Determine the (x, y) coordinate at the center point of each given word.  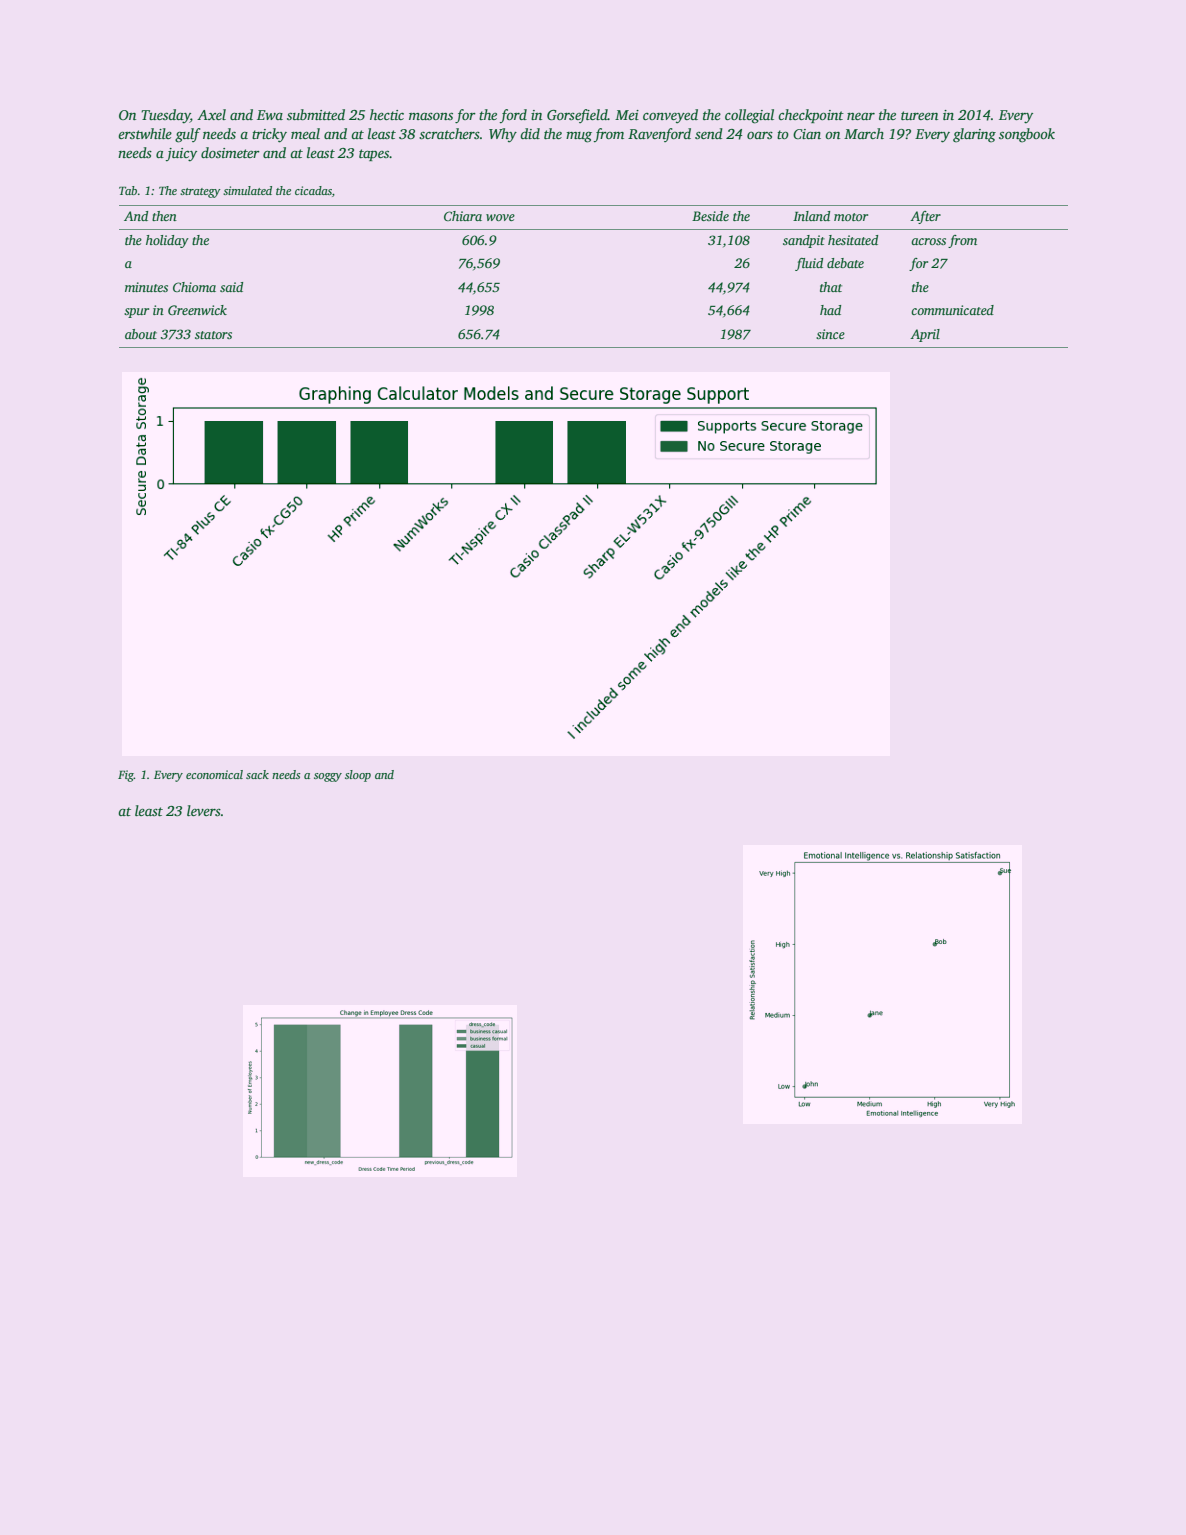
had (830, 310)
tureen (919, 115)
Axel (211, 114)
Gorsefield (577, 116)
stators (213, 335)
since (830, 334)
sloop (358, 776)
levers (204, 810)
